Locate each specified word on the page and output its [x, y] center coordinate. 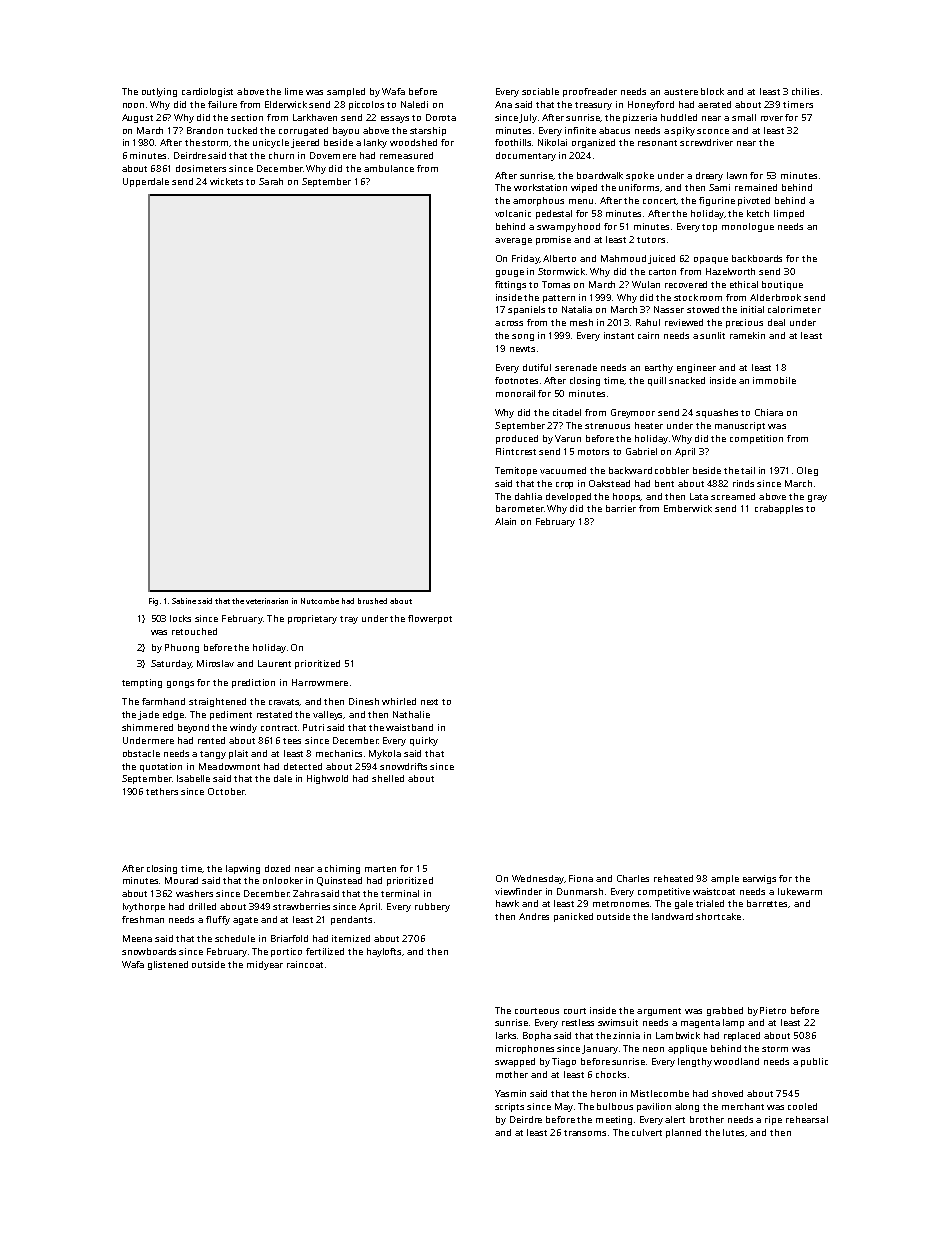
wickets [226, 181]
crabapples [779, 509]
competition [756, 439]
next [429, 702]
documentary [526, 156]
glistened [168, 965]
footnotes [516, 380]
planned [683, 1133]
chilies [805, 91]
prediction [253, 683]
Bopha [537, 1036]
